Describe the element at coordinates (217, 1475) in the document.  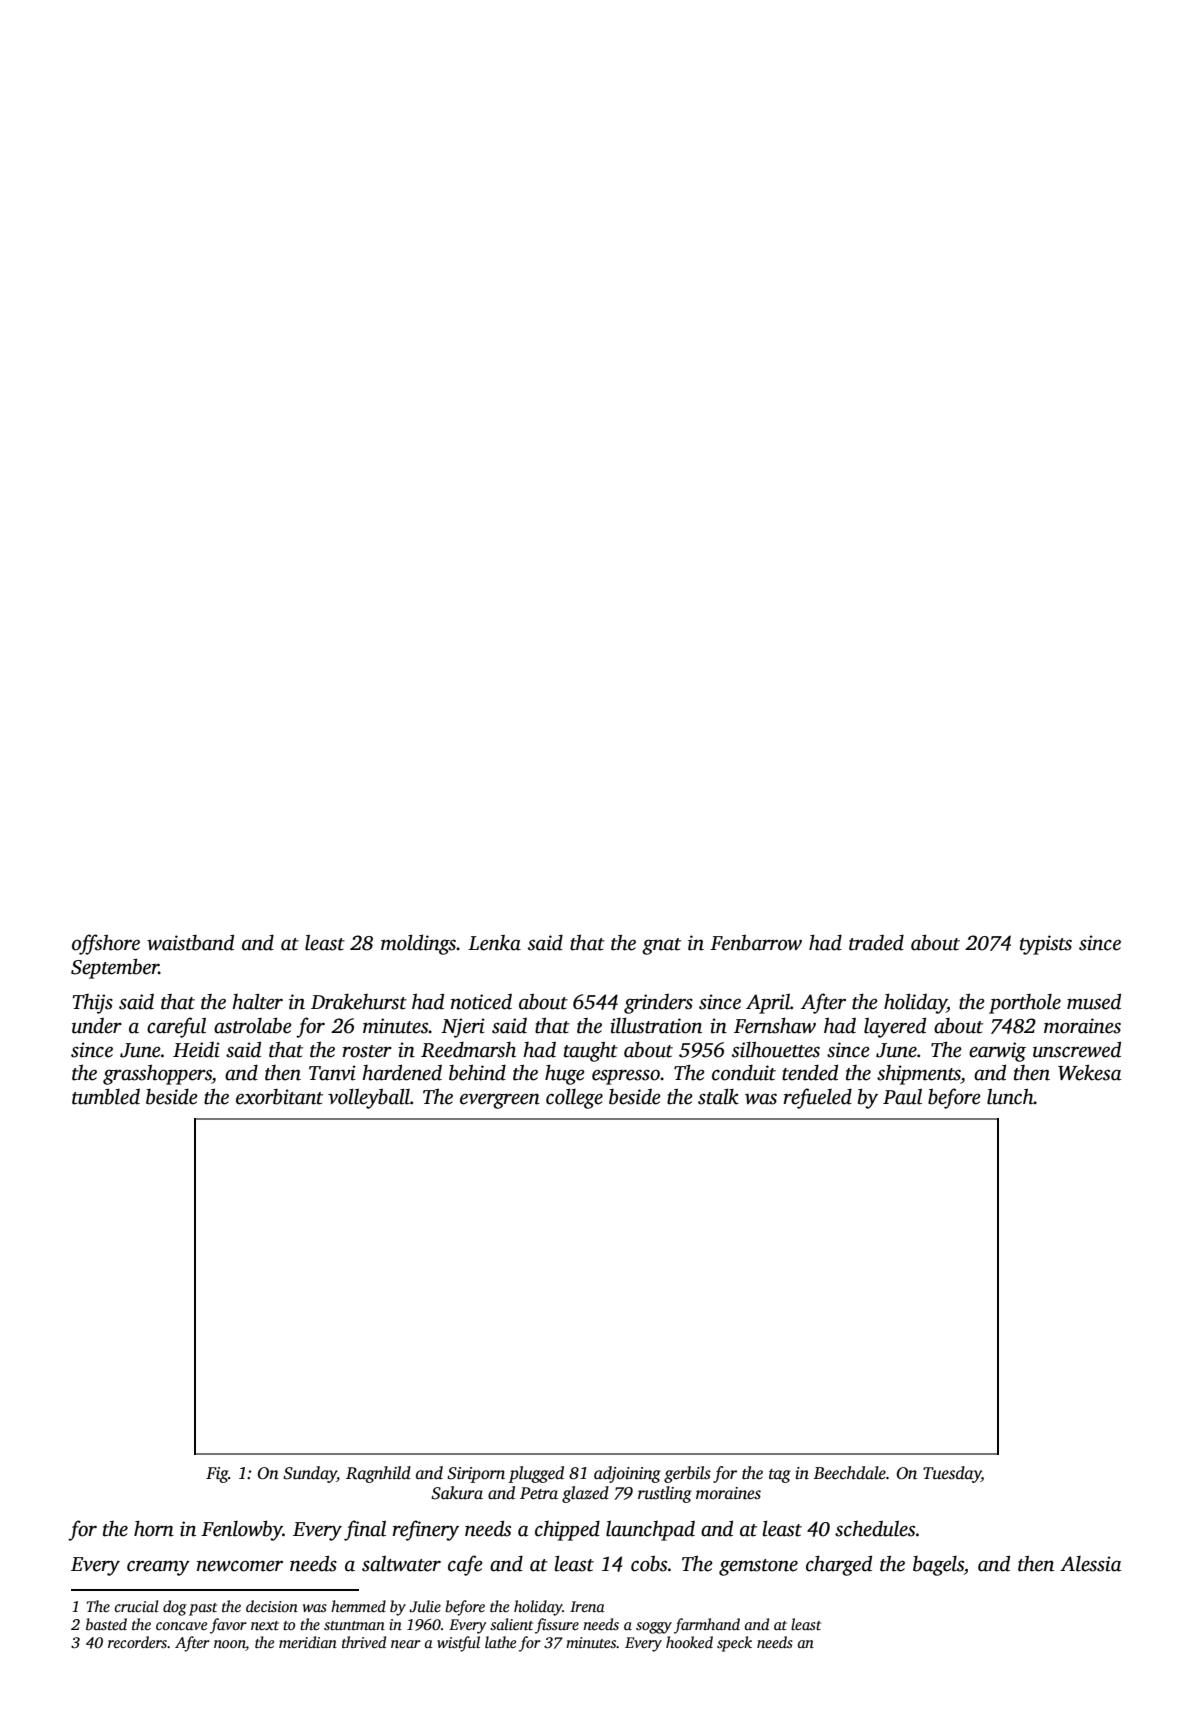
I see `Fig` at that location.
